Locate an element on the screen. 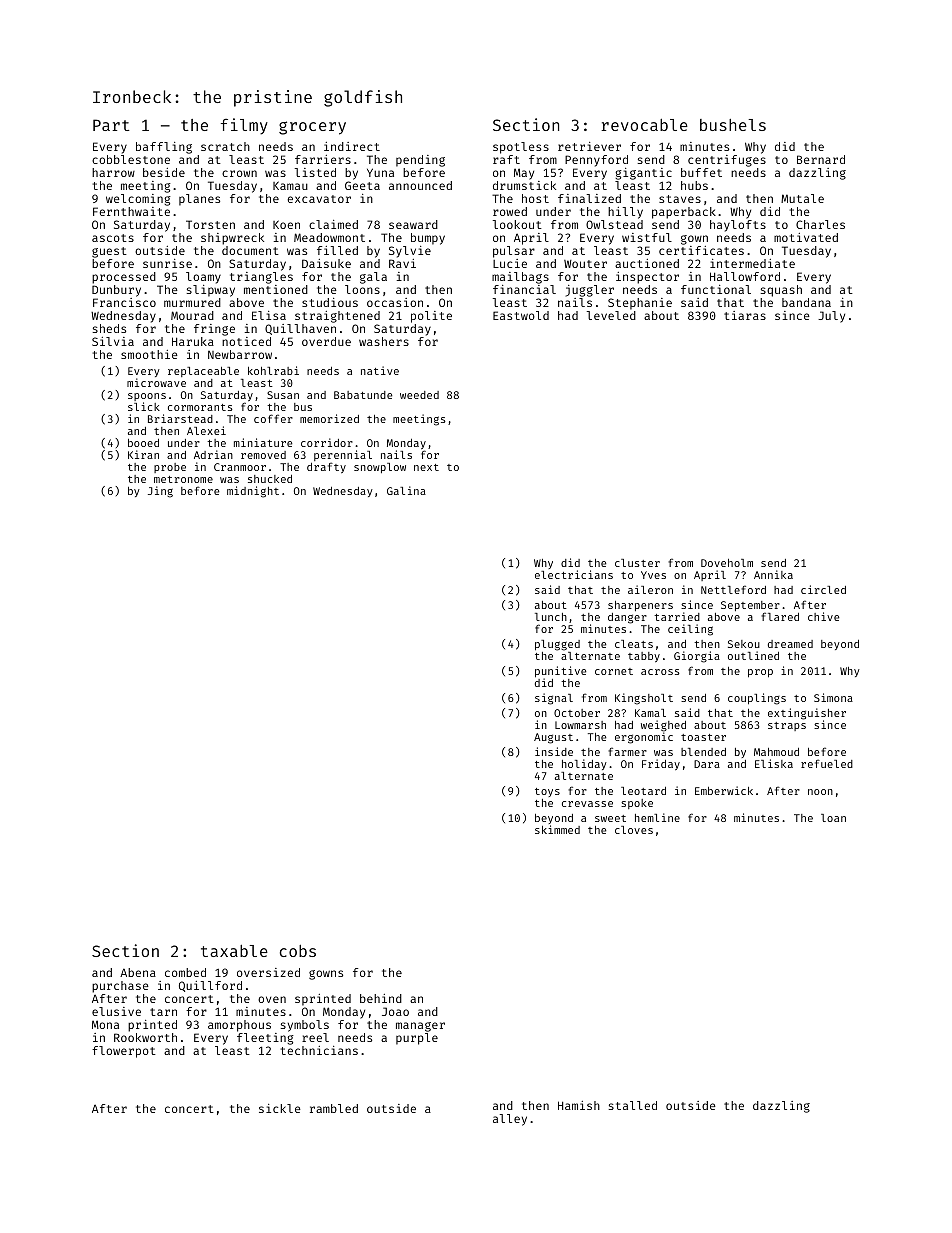 Image resolution: width=952 pixels, height=1233 pixels. ceiling is located at coordinates (690, 630).
